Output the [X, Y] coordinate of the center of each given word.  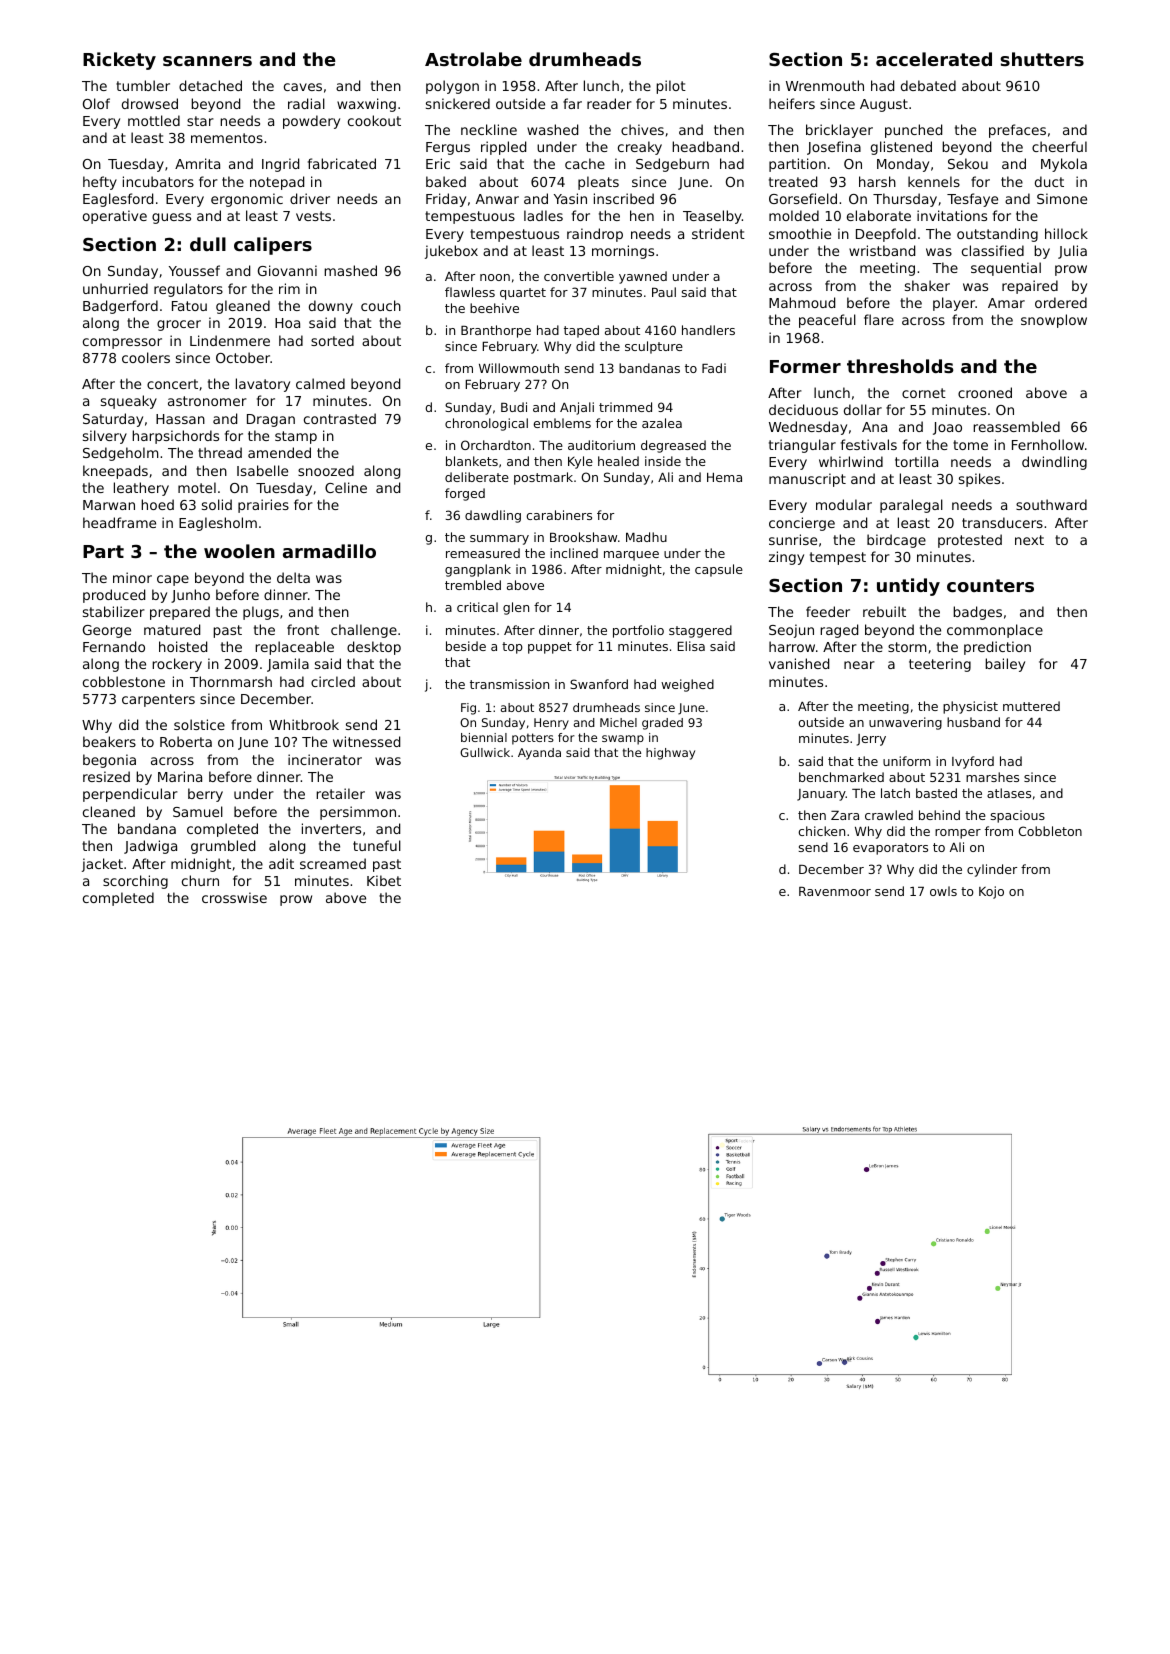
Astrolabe [473, 59]
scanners [207, 61]
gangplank [478, 570]
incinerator [325, 759]
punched [913, 131]
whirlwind [851, 461]
